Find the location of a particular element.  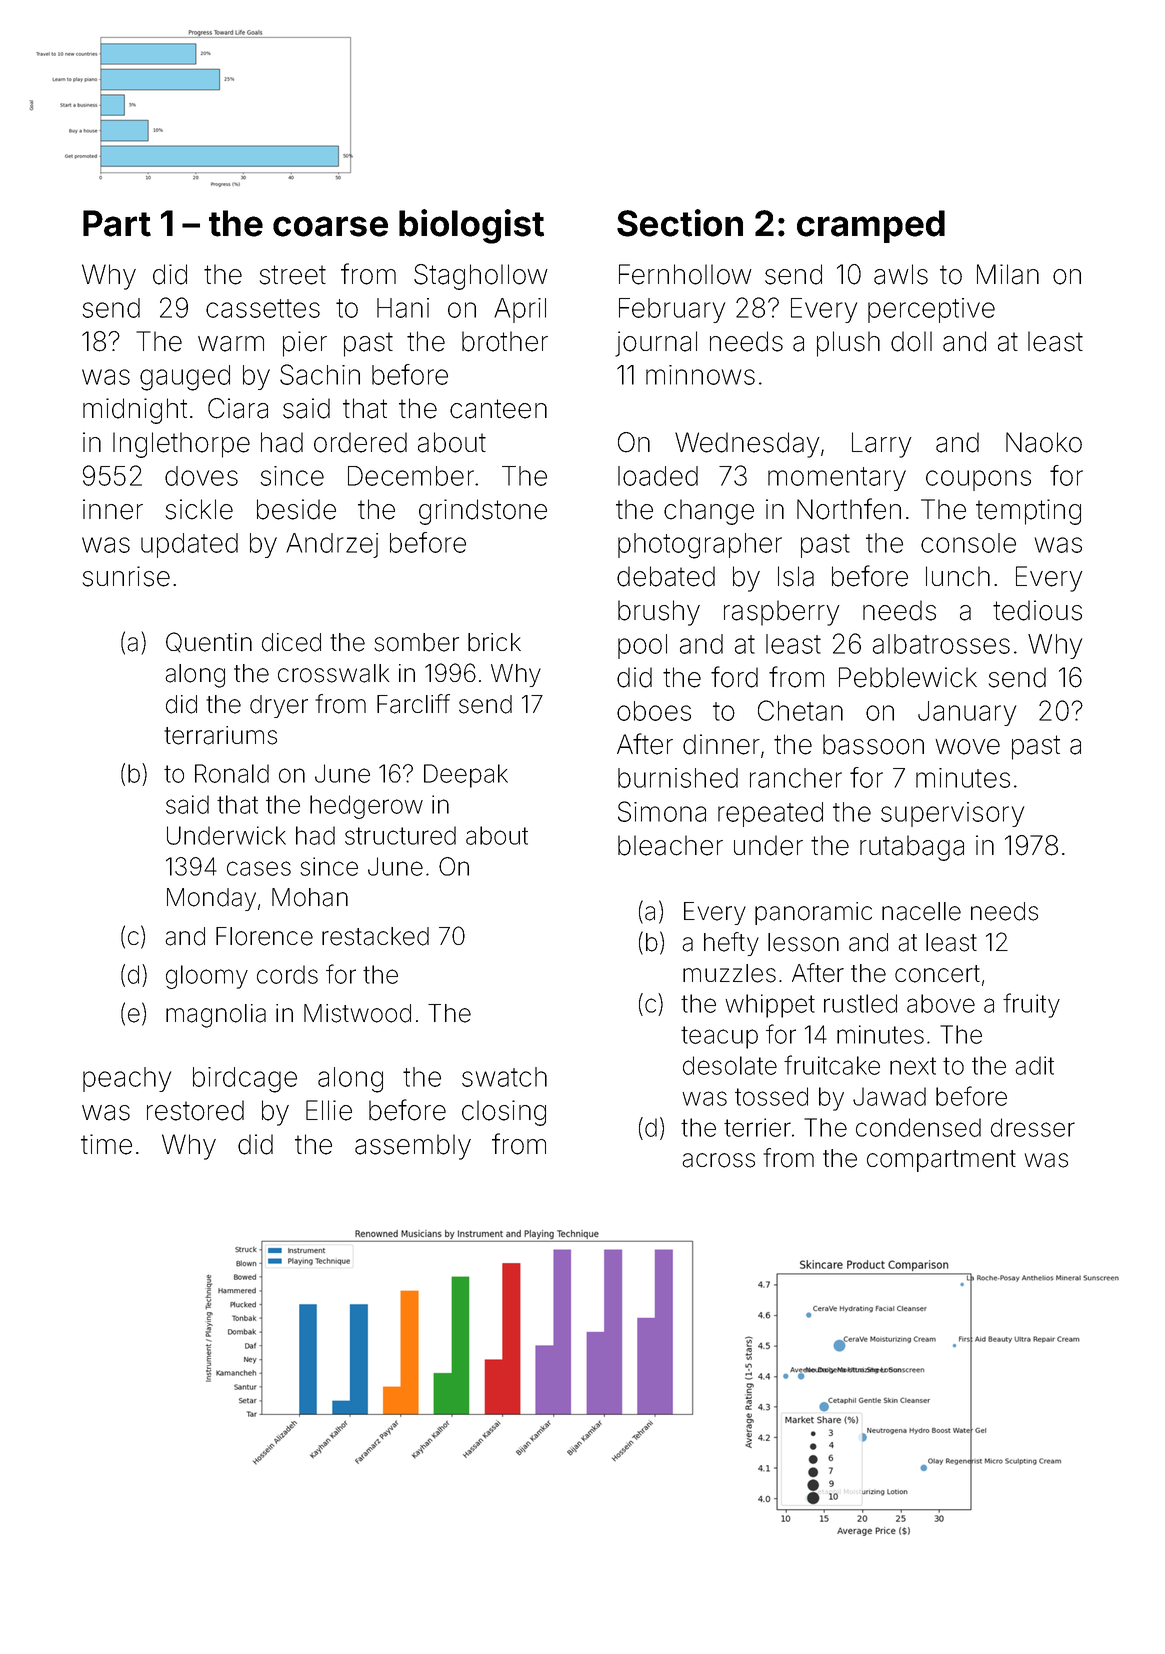

Pebblewick is located at coordinates (908, 677).
